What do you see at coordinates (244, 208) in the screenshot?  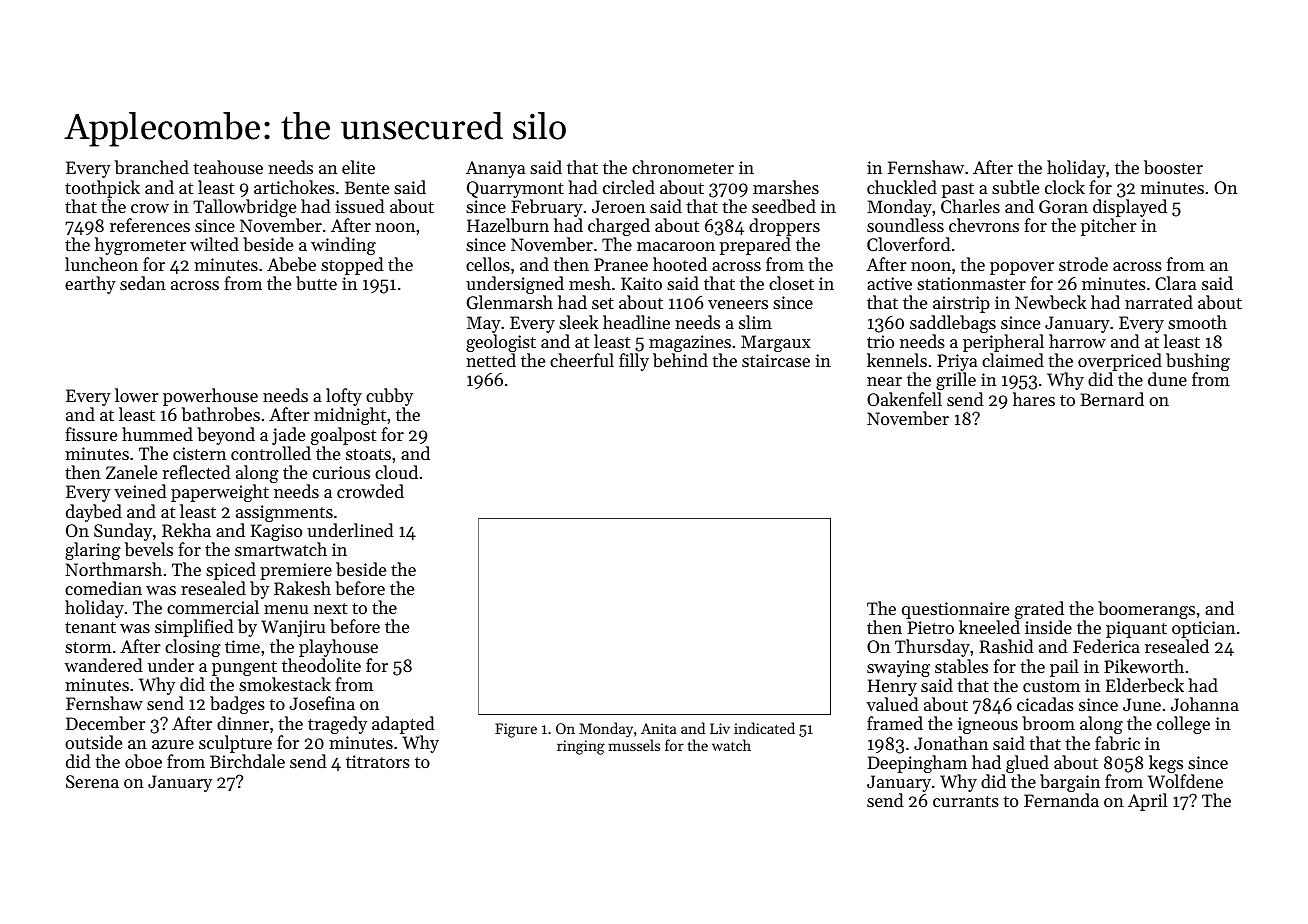 I see `Tallowbridge` at bounding box center [244, 208].
